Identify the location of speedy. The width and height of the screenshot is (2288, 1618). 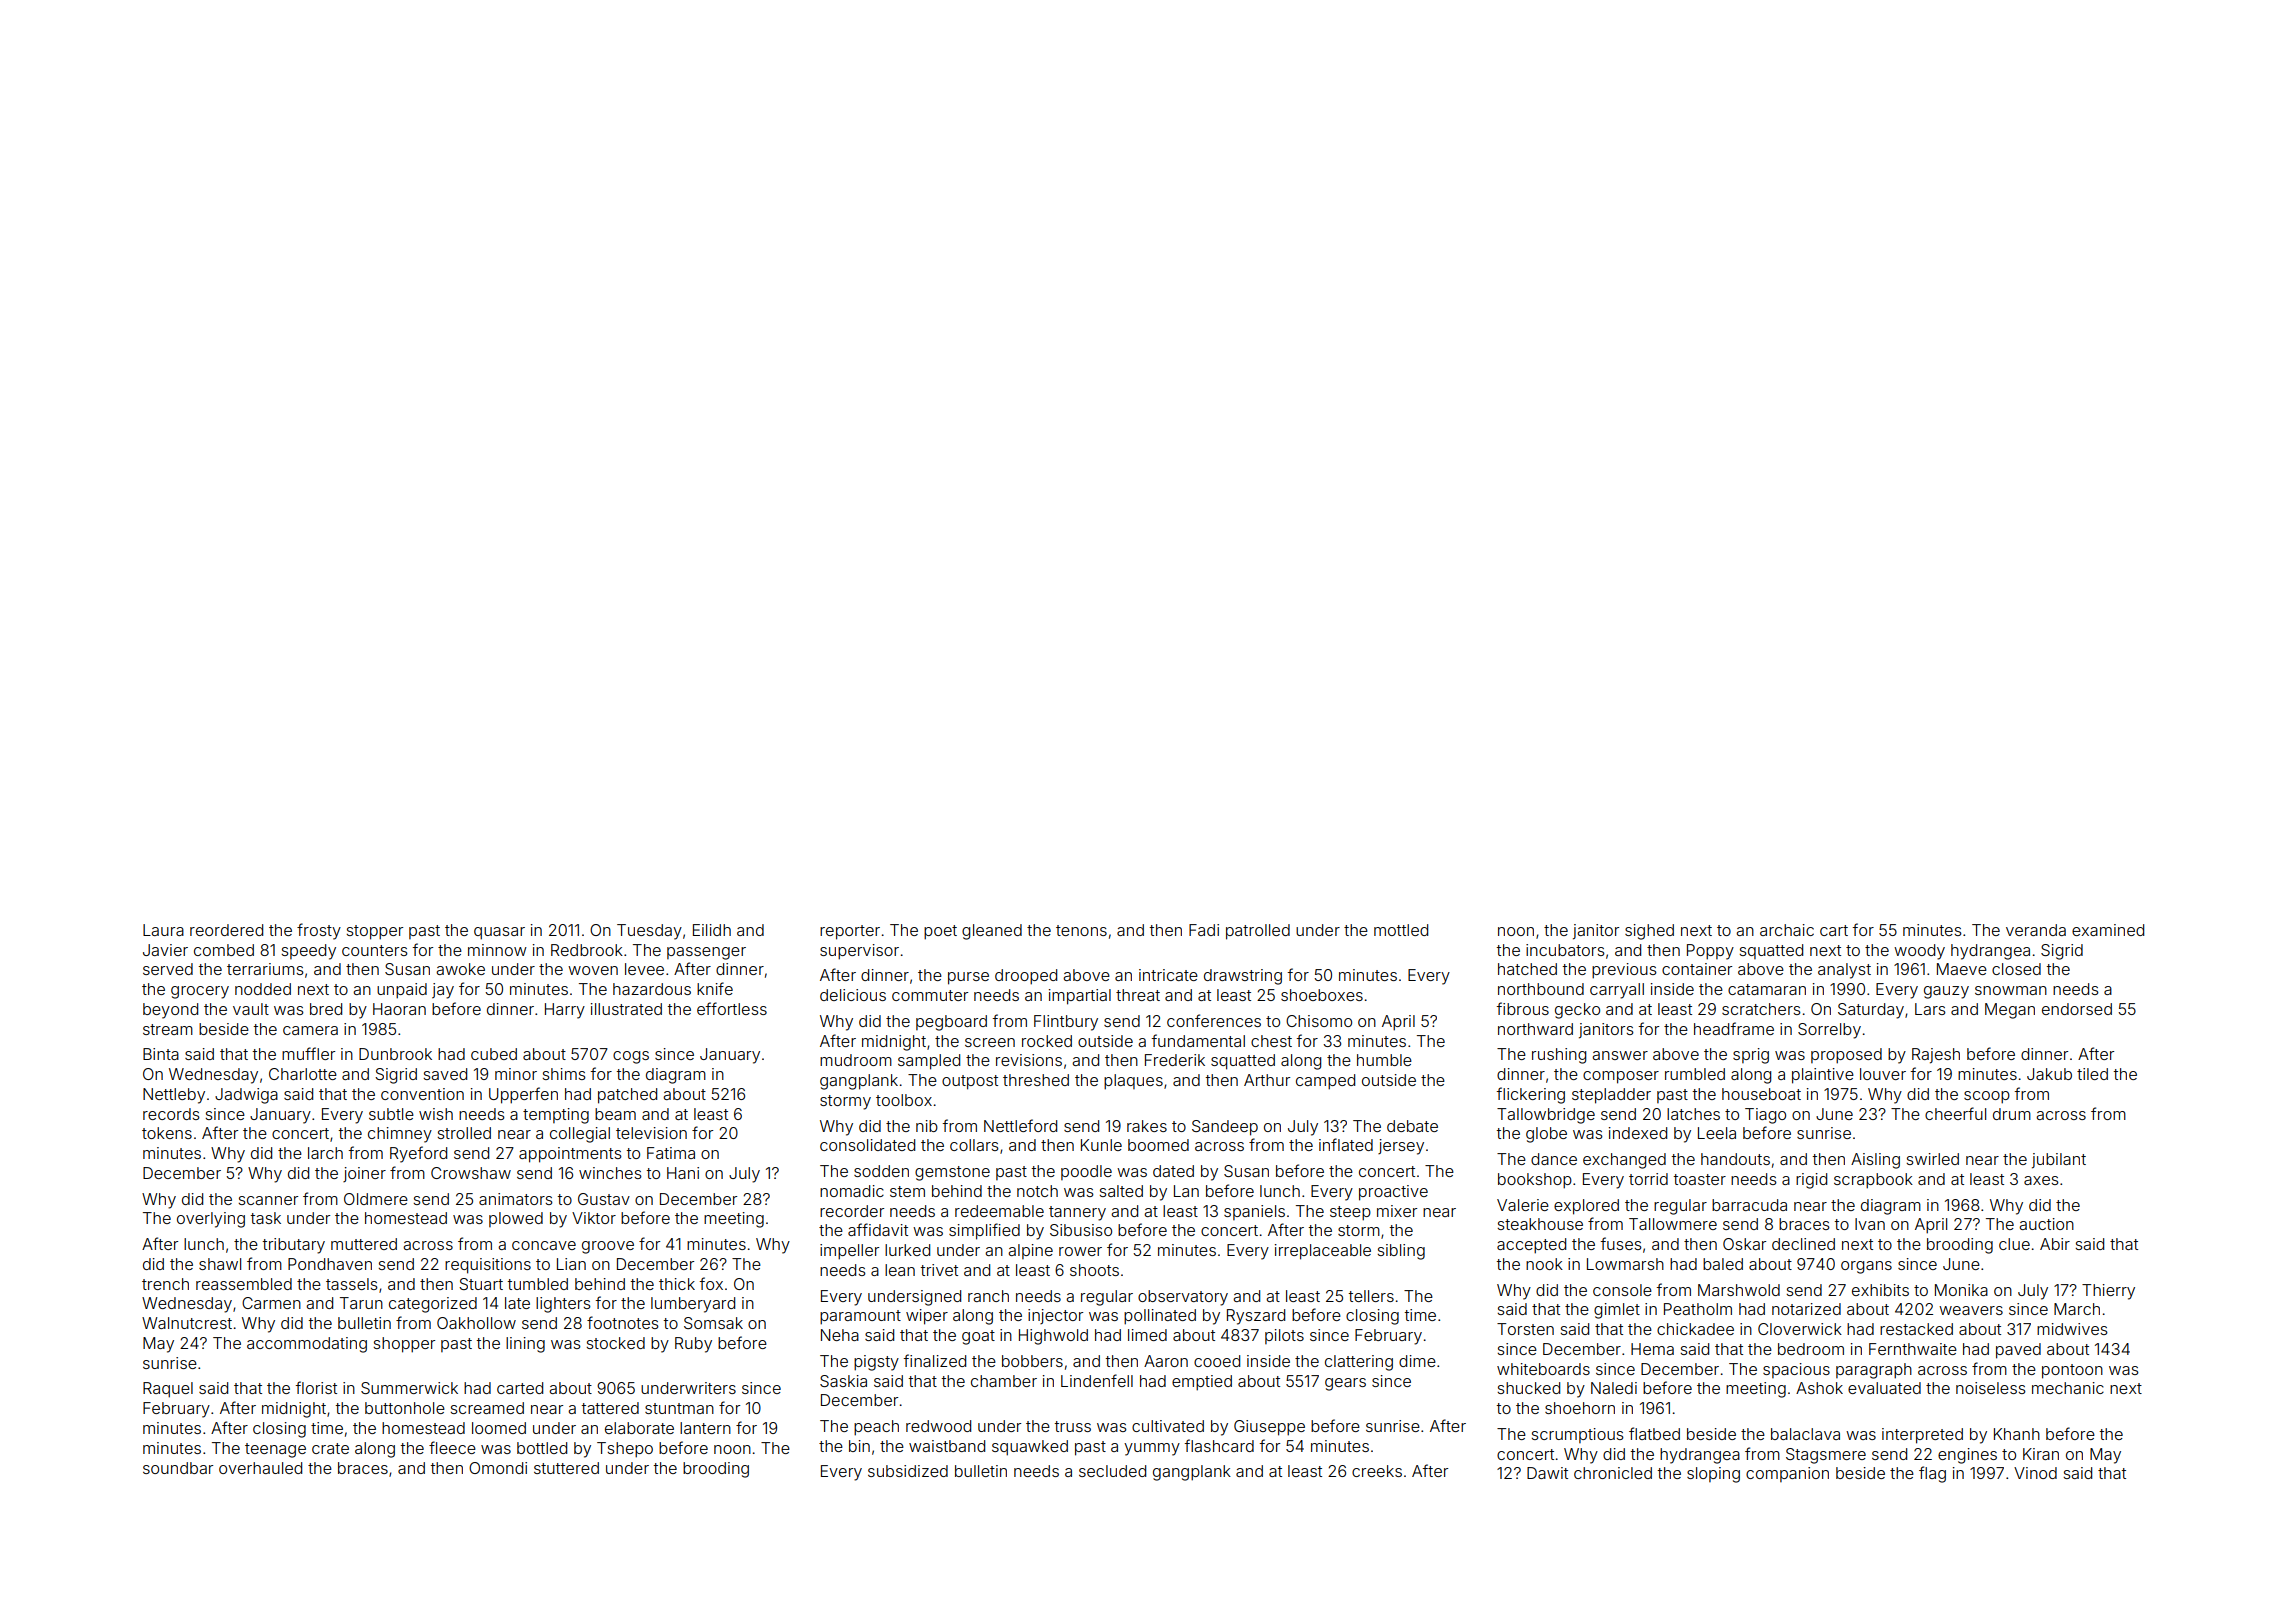
(308, 952).
